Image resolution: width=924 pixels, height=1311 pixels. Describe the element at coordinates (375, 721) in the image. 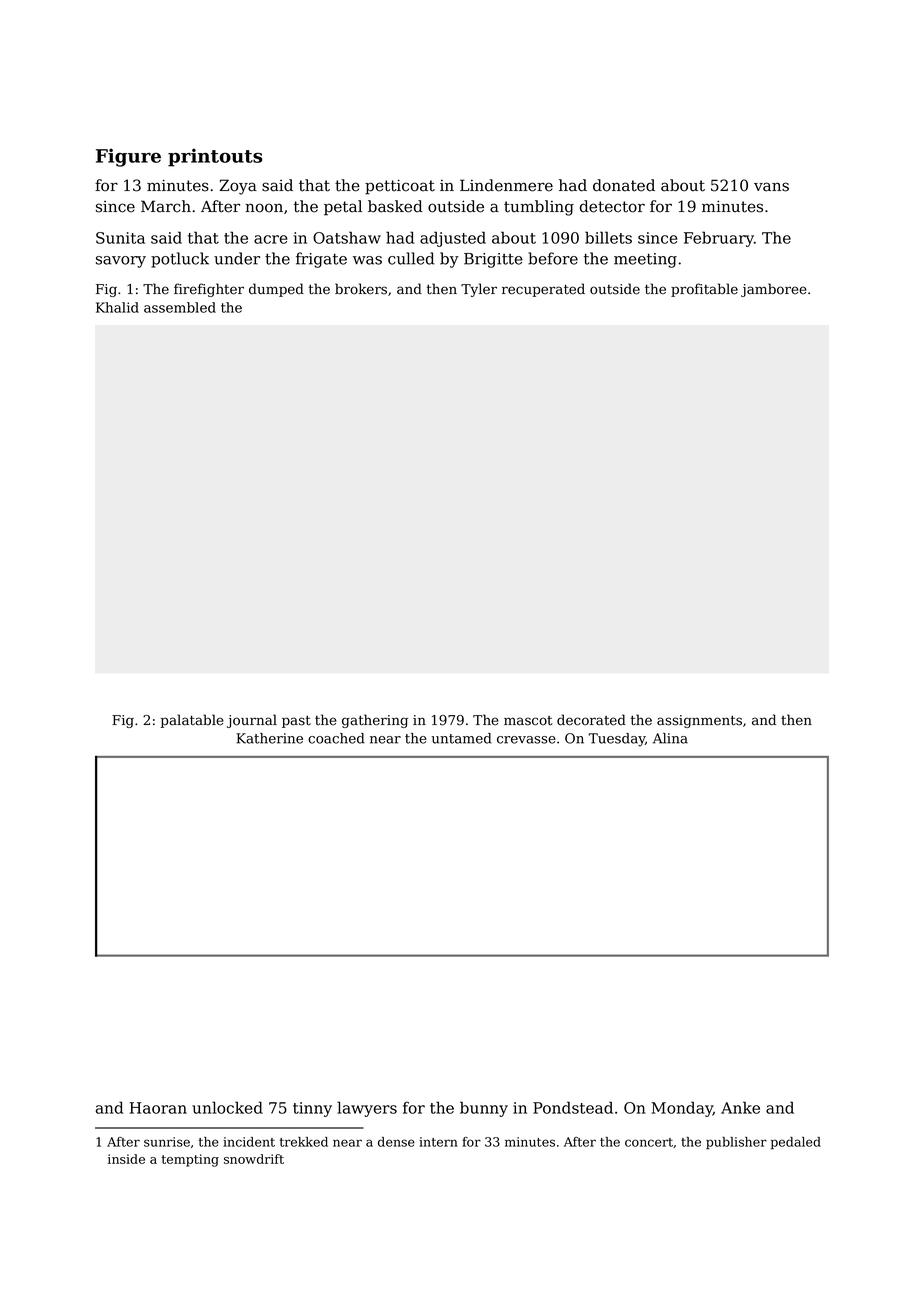

I see `gathering` at that location.
